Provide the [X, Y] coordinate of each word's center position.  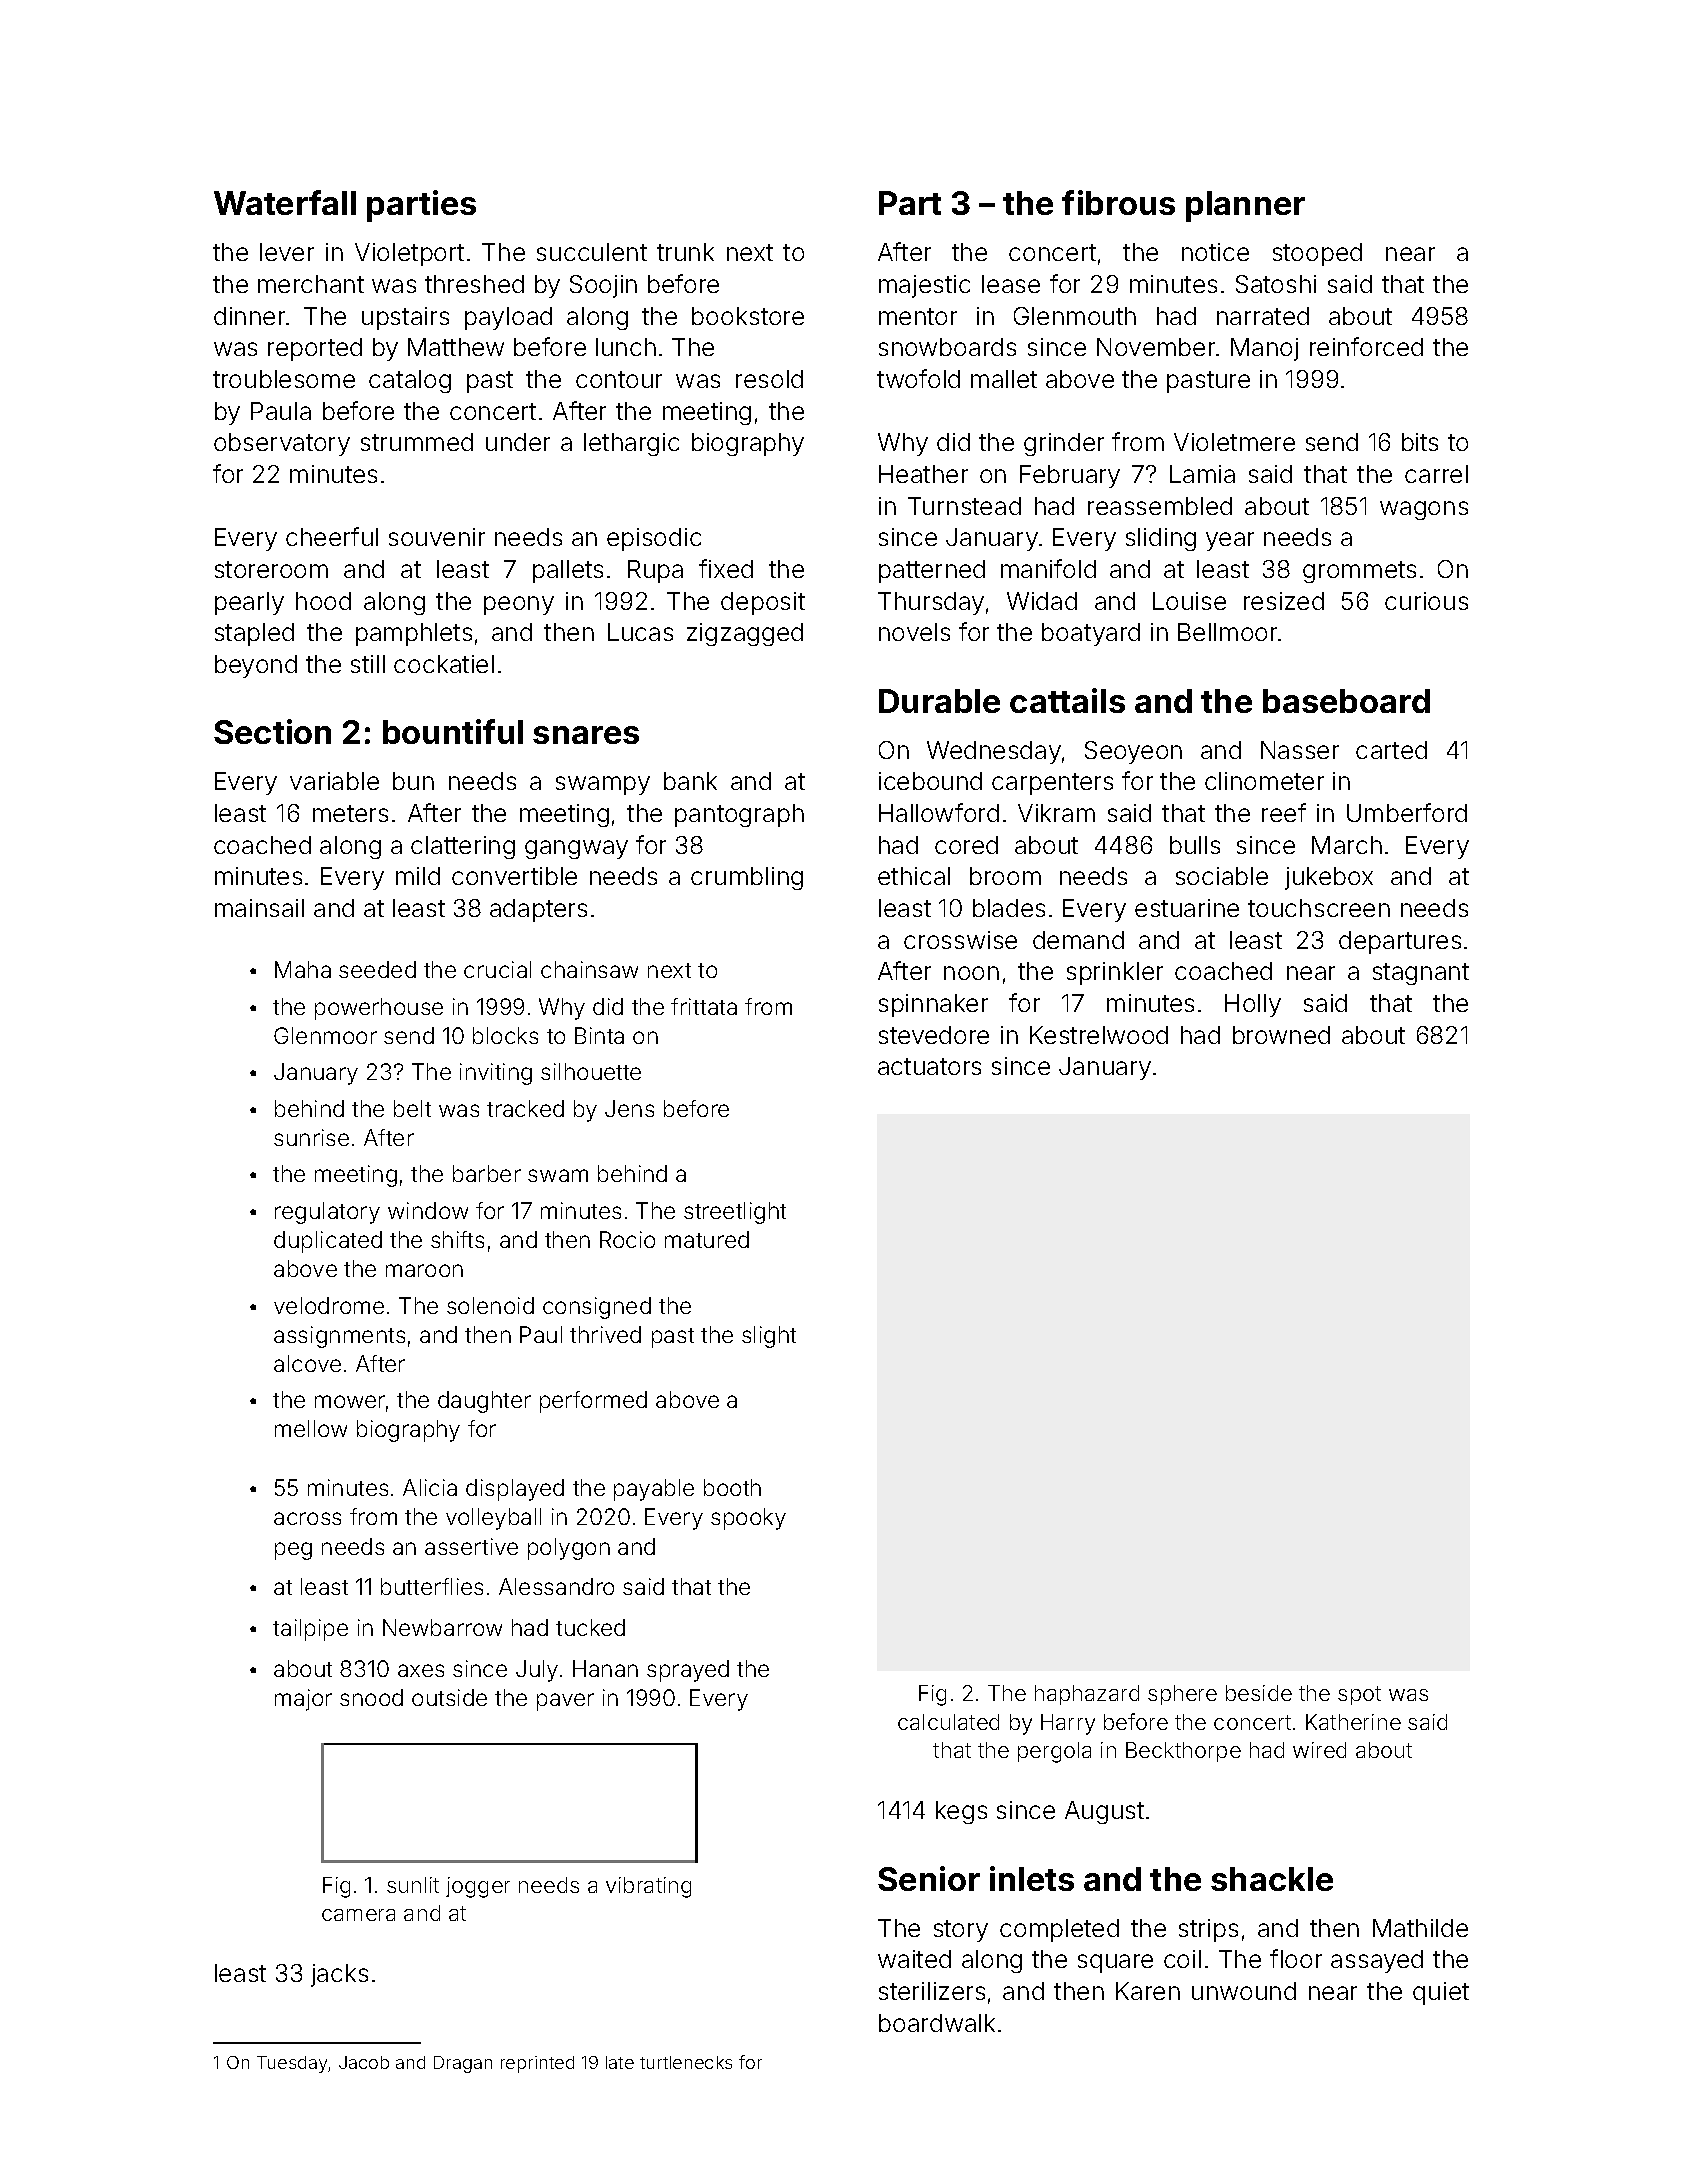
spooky [748, 1519]
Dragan [463, 2064]
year [1230, 541]
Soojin [603, 286]
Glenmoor [325, 1035]
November [1156, 347]
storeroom [271, 569]
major [303, 1700]
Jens [629, 1108]
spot [1359, 1695]
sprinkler [1115, 973]
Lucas [640, 632]
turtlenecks [686, 2062]
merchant [311, 284]
